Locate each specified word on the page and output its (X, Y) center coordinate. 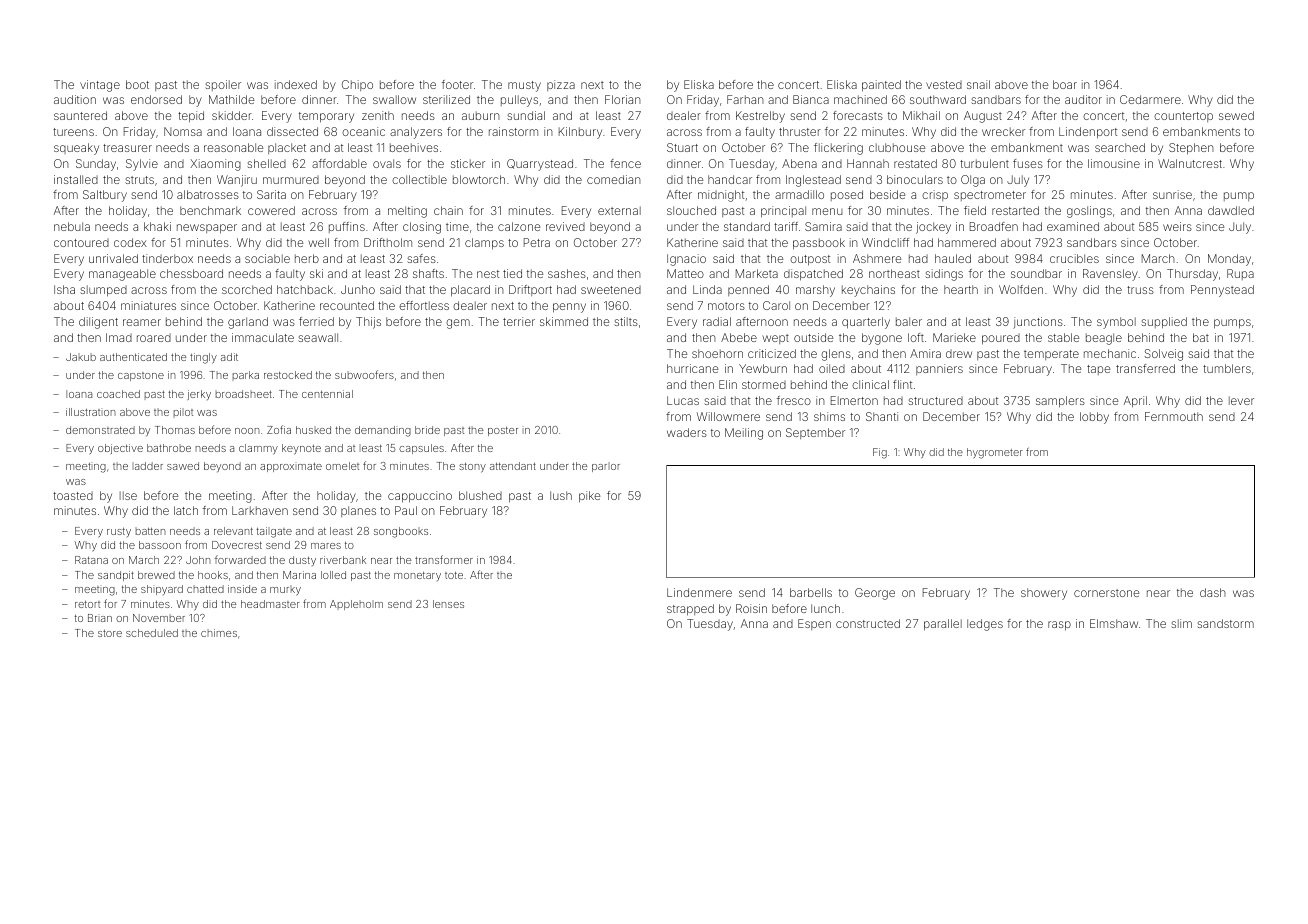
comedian (614, 179)
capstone (141, 376)
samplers (1060, 402)
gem (458, 324)
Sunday (96, 165)
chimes (219, 633)
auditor (1083, 99)
